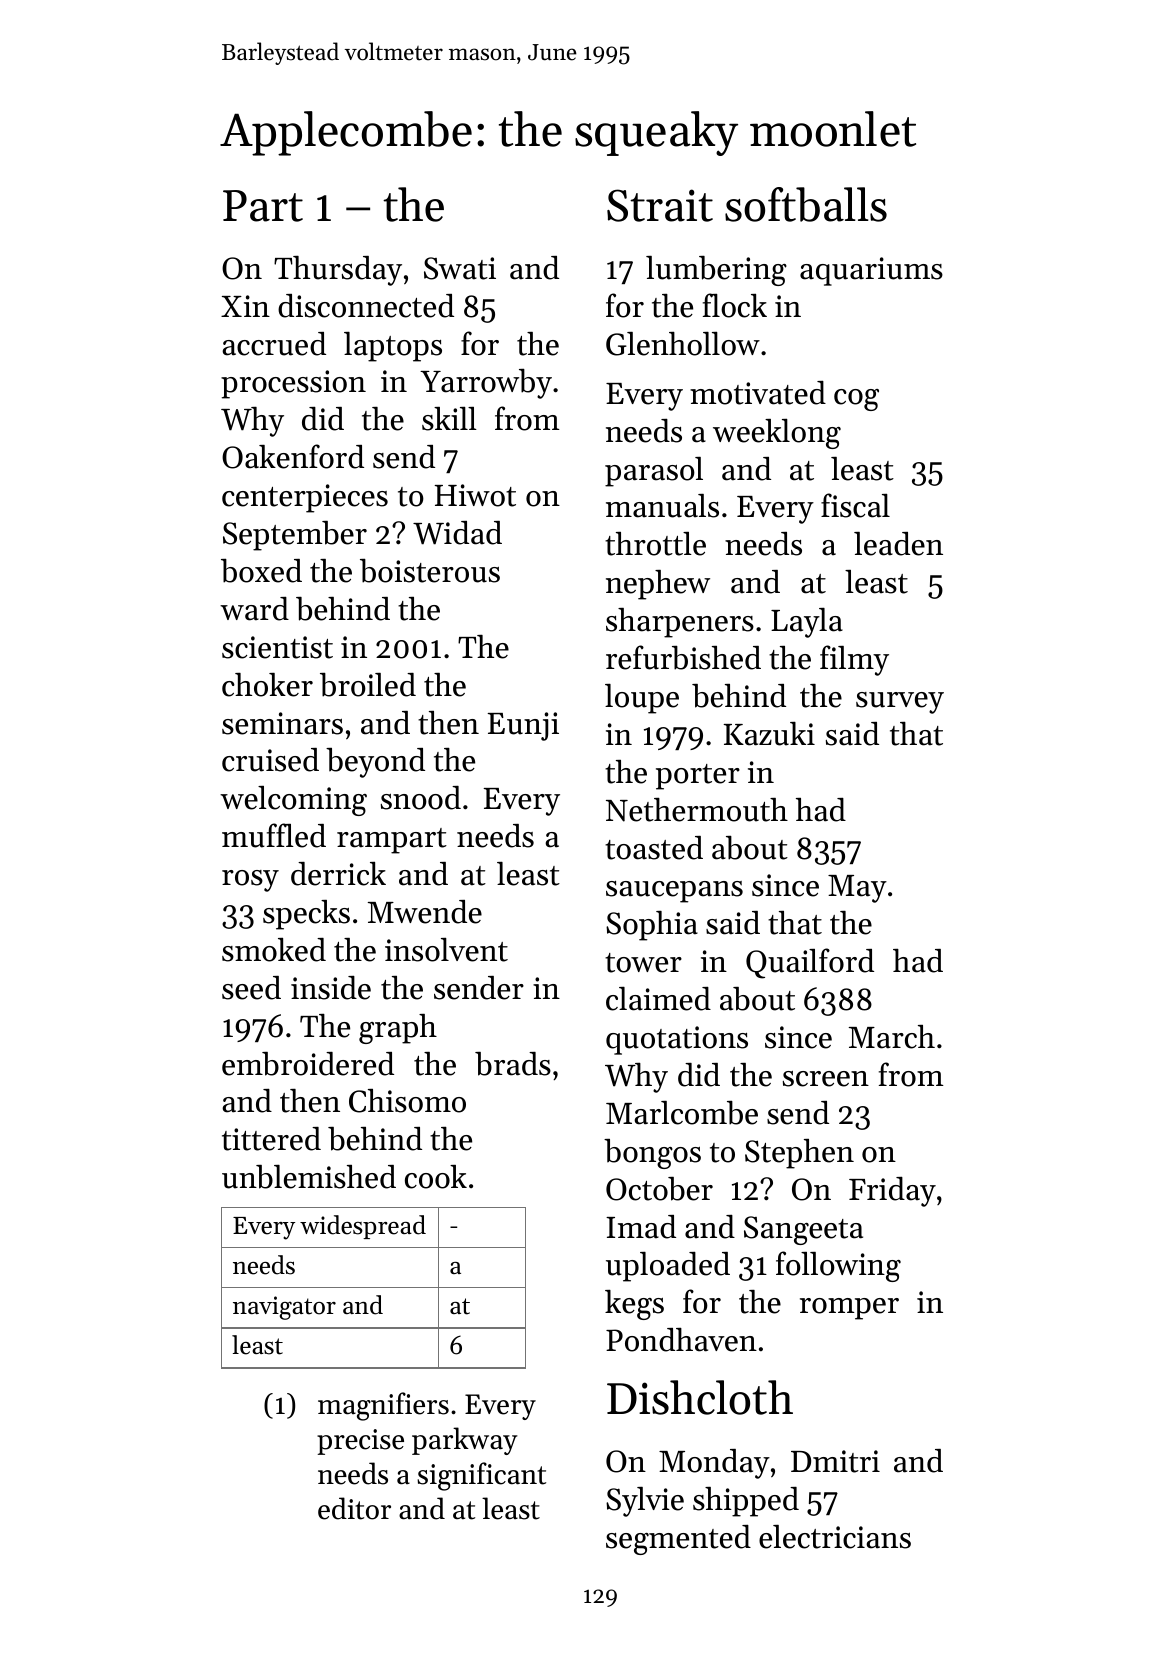  I want to click on seminars, so click(282, 723).
